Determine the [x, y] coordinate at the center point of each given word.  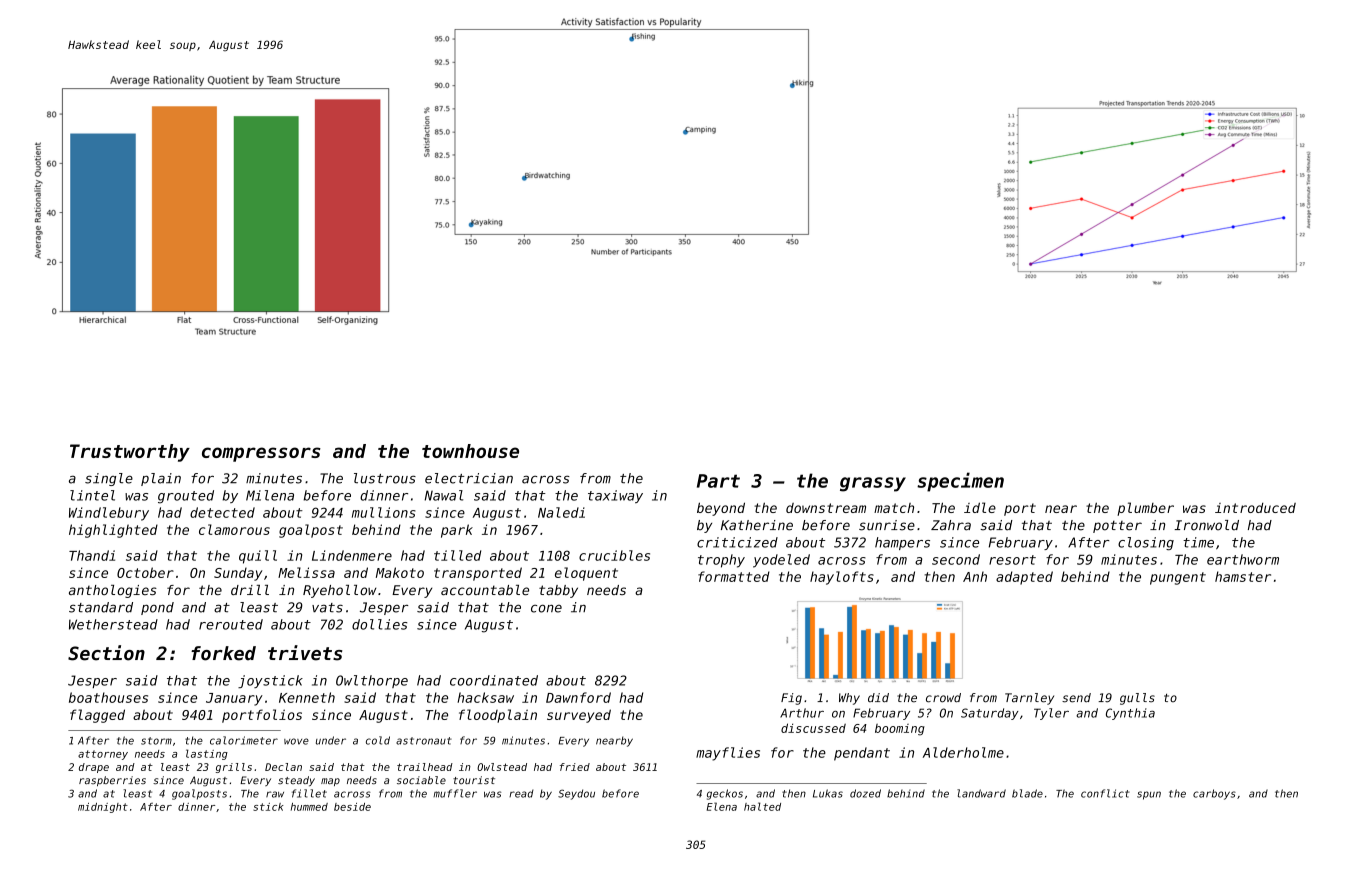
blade [1027, 793]
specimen [960, 482]
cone [546, 608]
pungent [1178, 578]
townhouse [470, 451]
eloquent [586, 574]
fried [575, 767]
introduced [1255, 508]
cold [378, 740]
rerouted [231, 624]
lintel [92, 495]
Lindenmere [352, 555]
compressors [261, 454]
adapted [1024, 578]
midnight [103, 808]
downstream [826, 508]
